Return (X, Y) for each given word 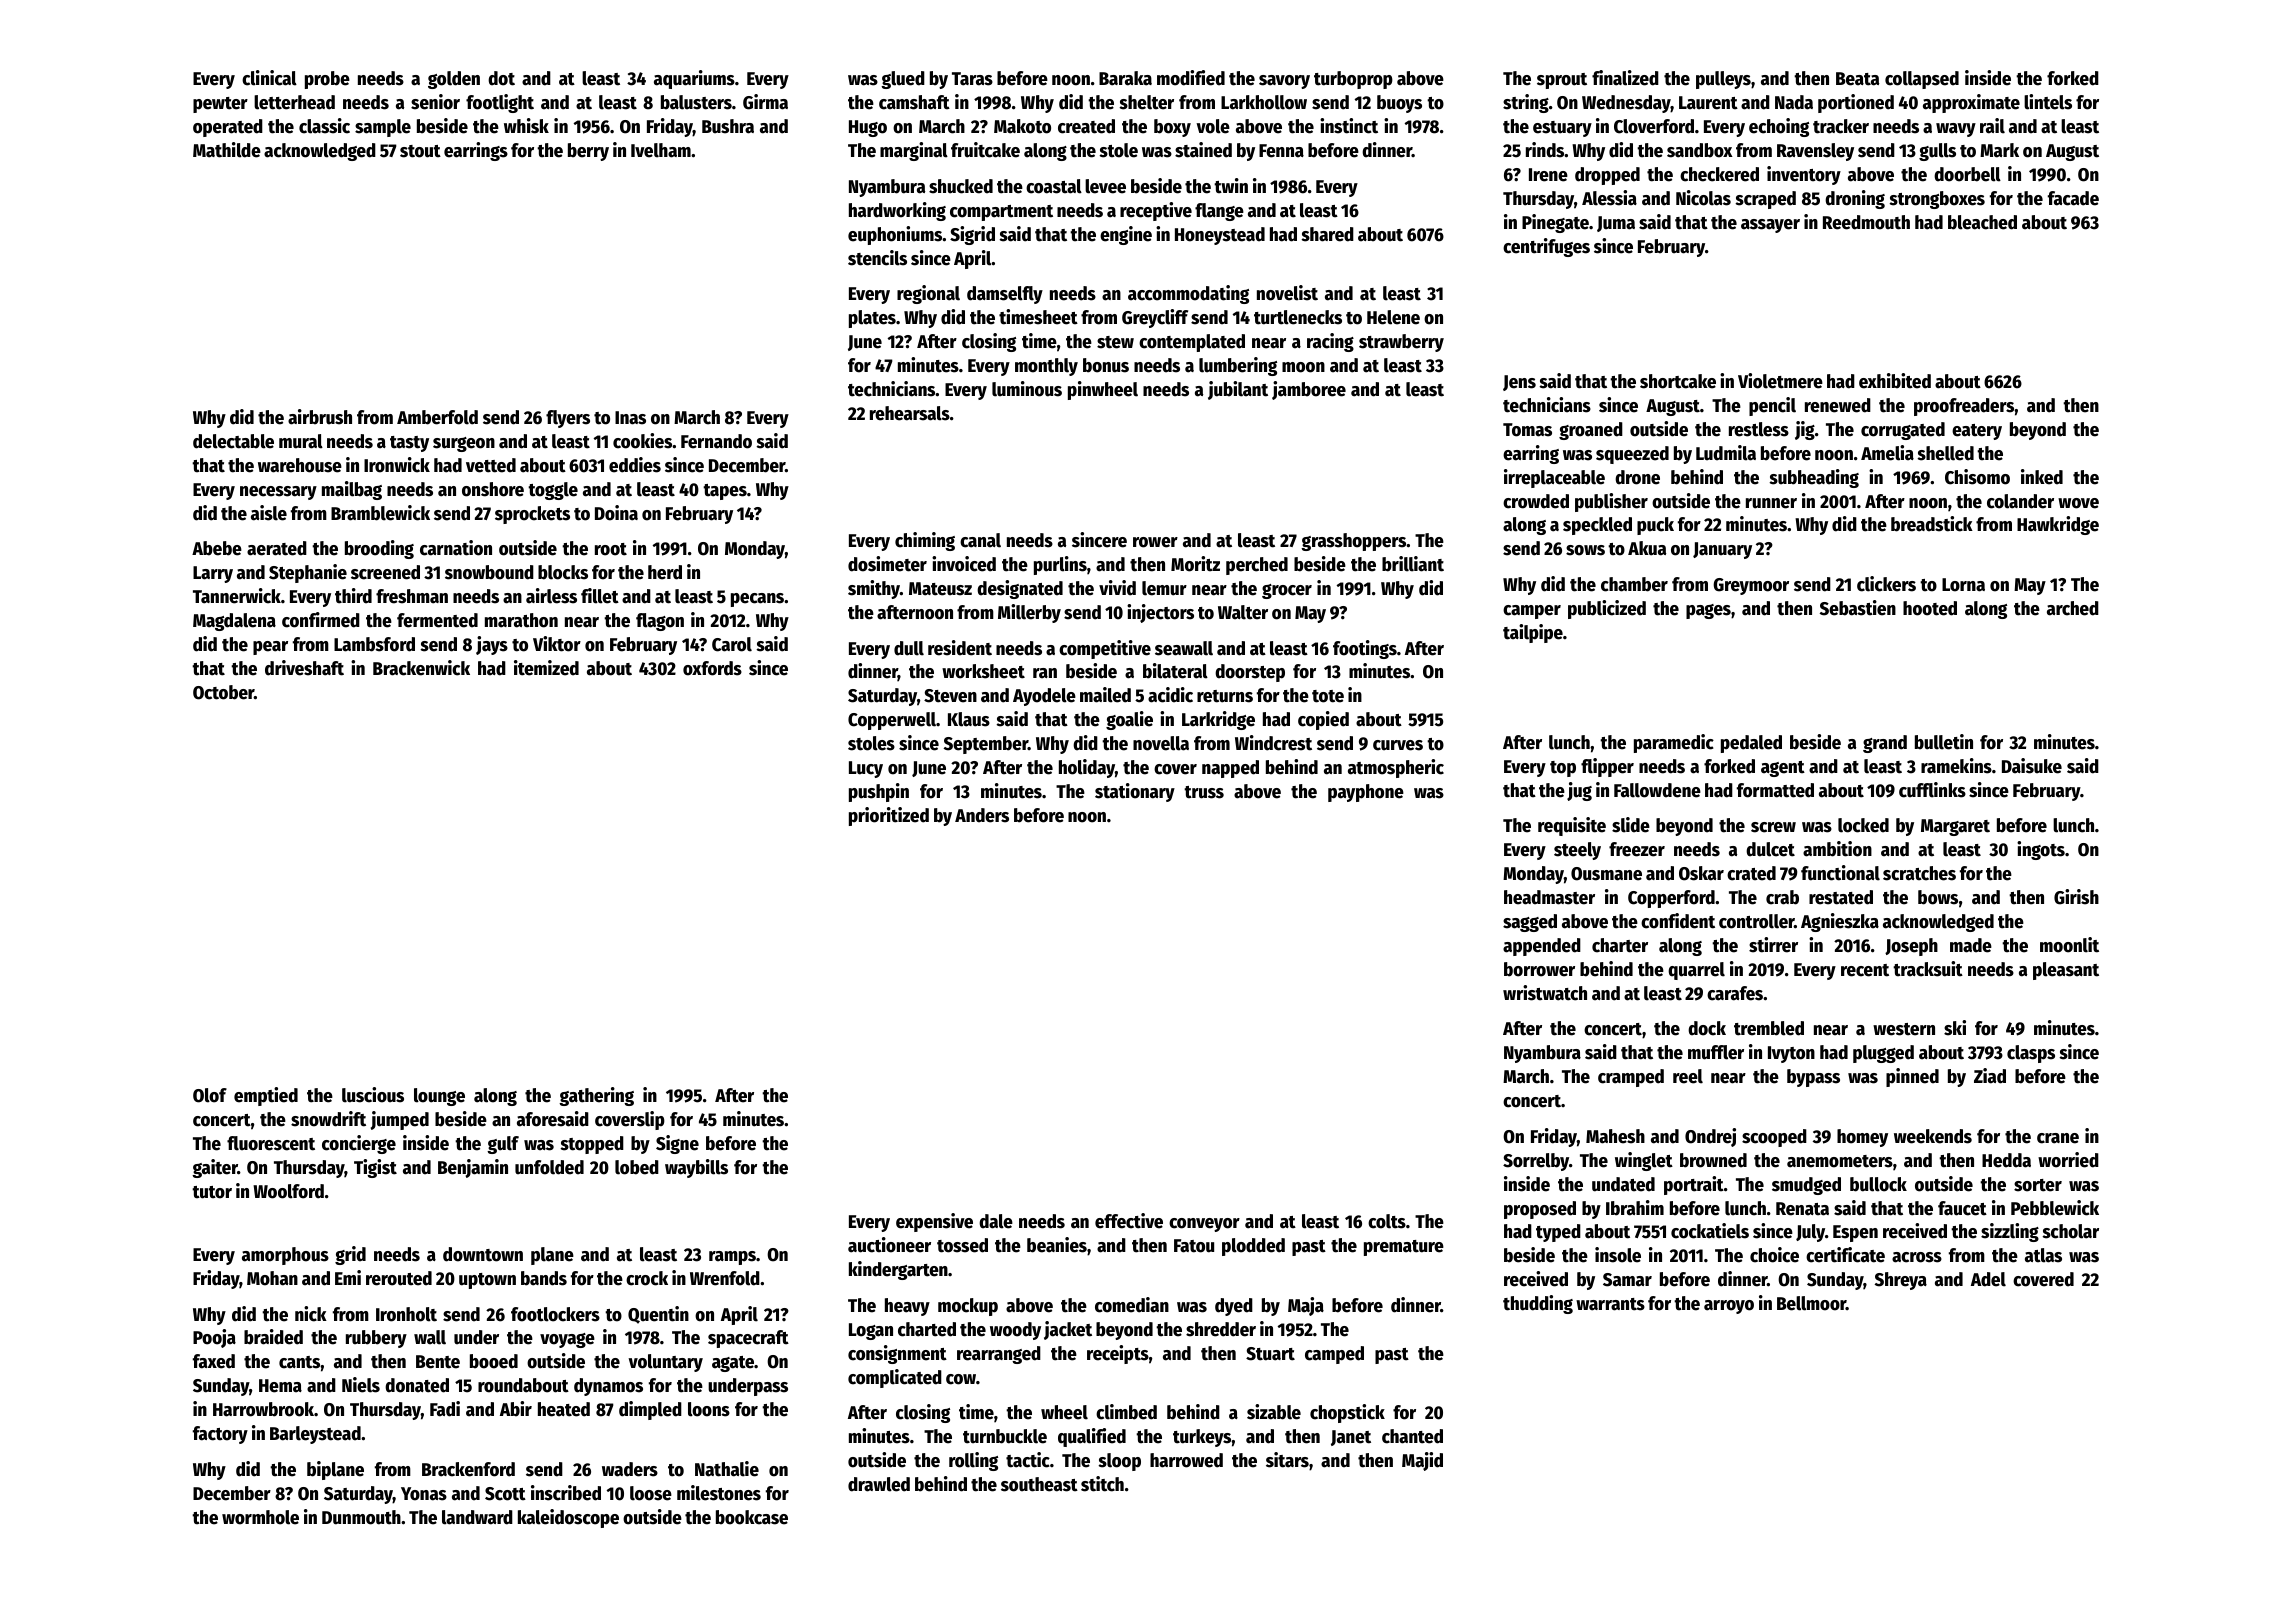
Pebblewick (2055, 1208)
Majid (1422, 1461)
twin (1231, 186)
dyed (1234, 1307)
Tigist (375, 1168)
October (223, 692)
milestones (719, 1493)
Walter (1243, 612)
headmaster (1549, 897)
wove (2078, 503)
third (353, 596)
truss (1204, 792)
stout (420, 151)
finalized (1625, 78)
